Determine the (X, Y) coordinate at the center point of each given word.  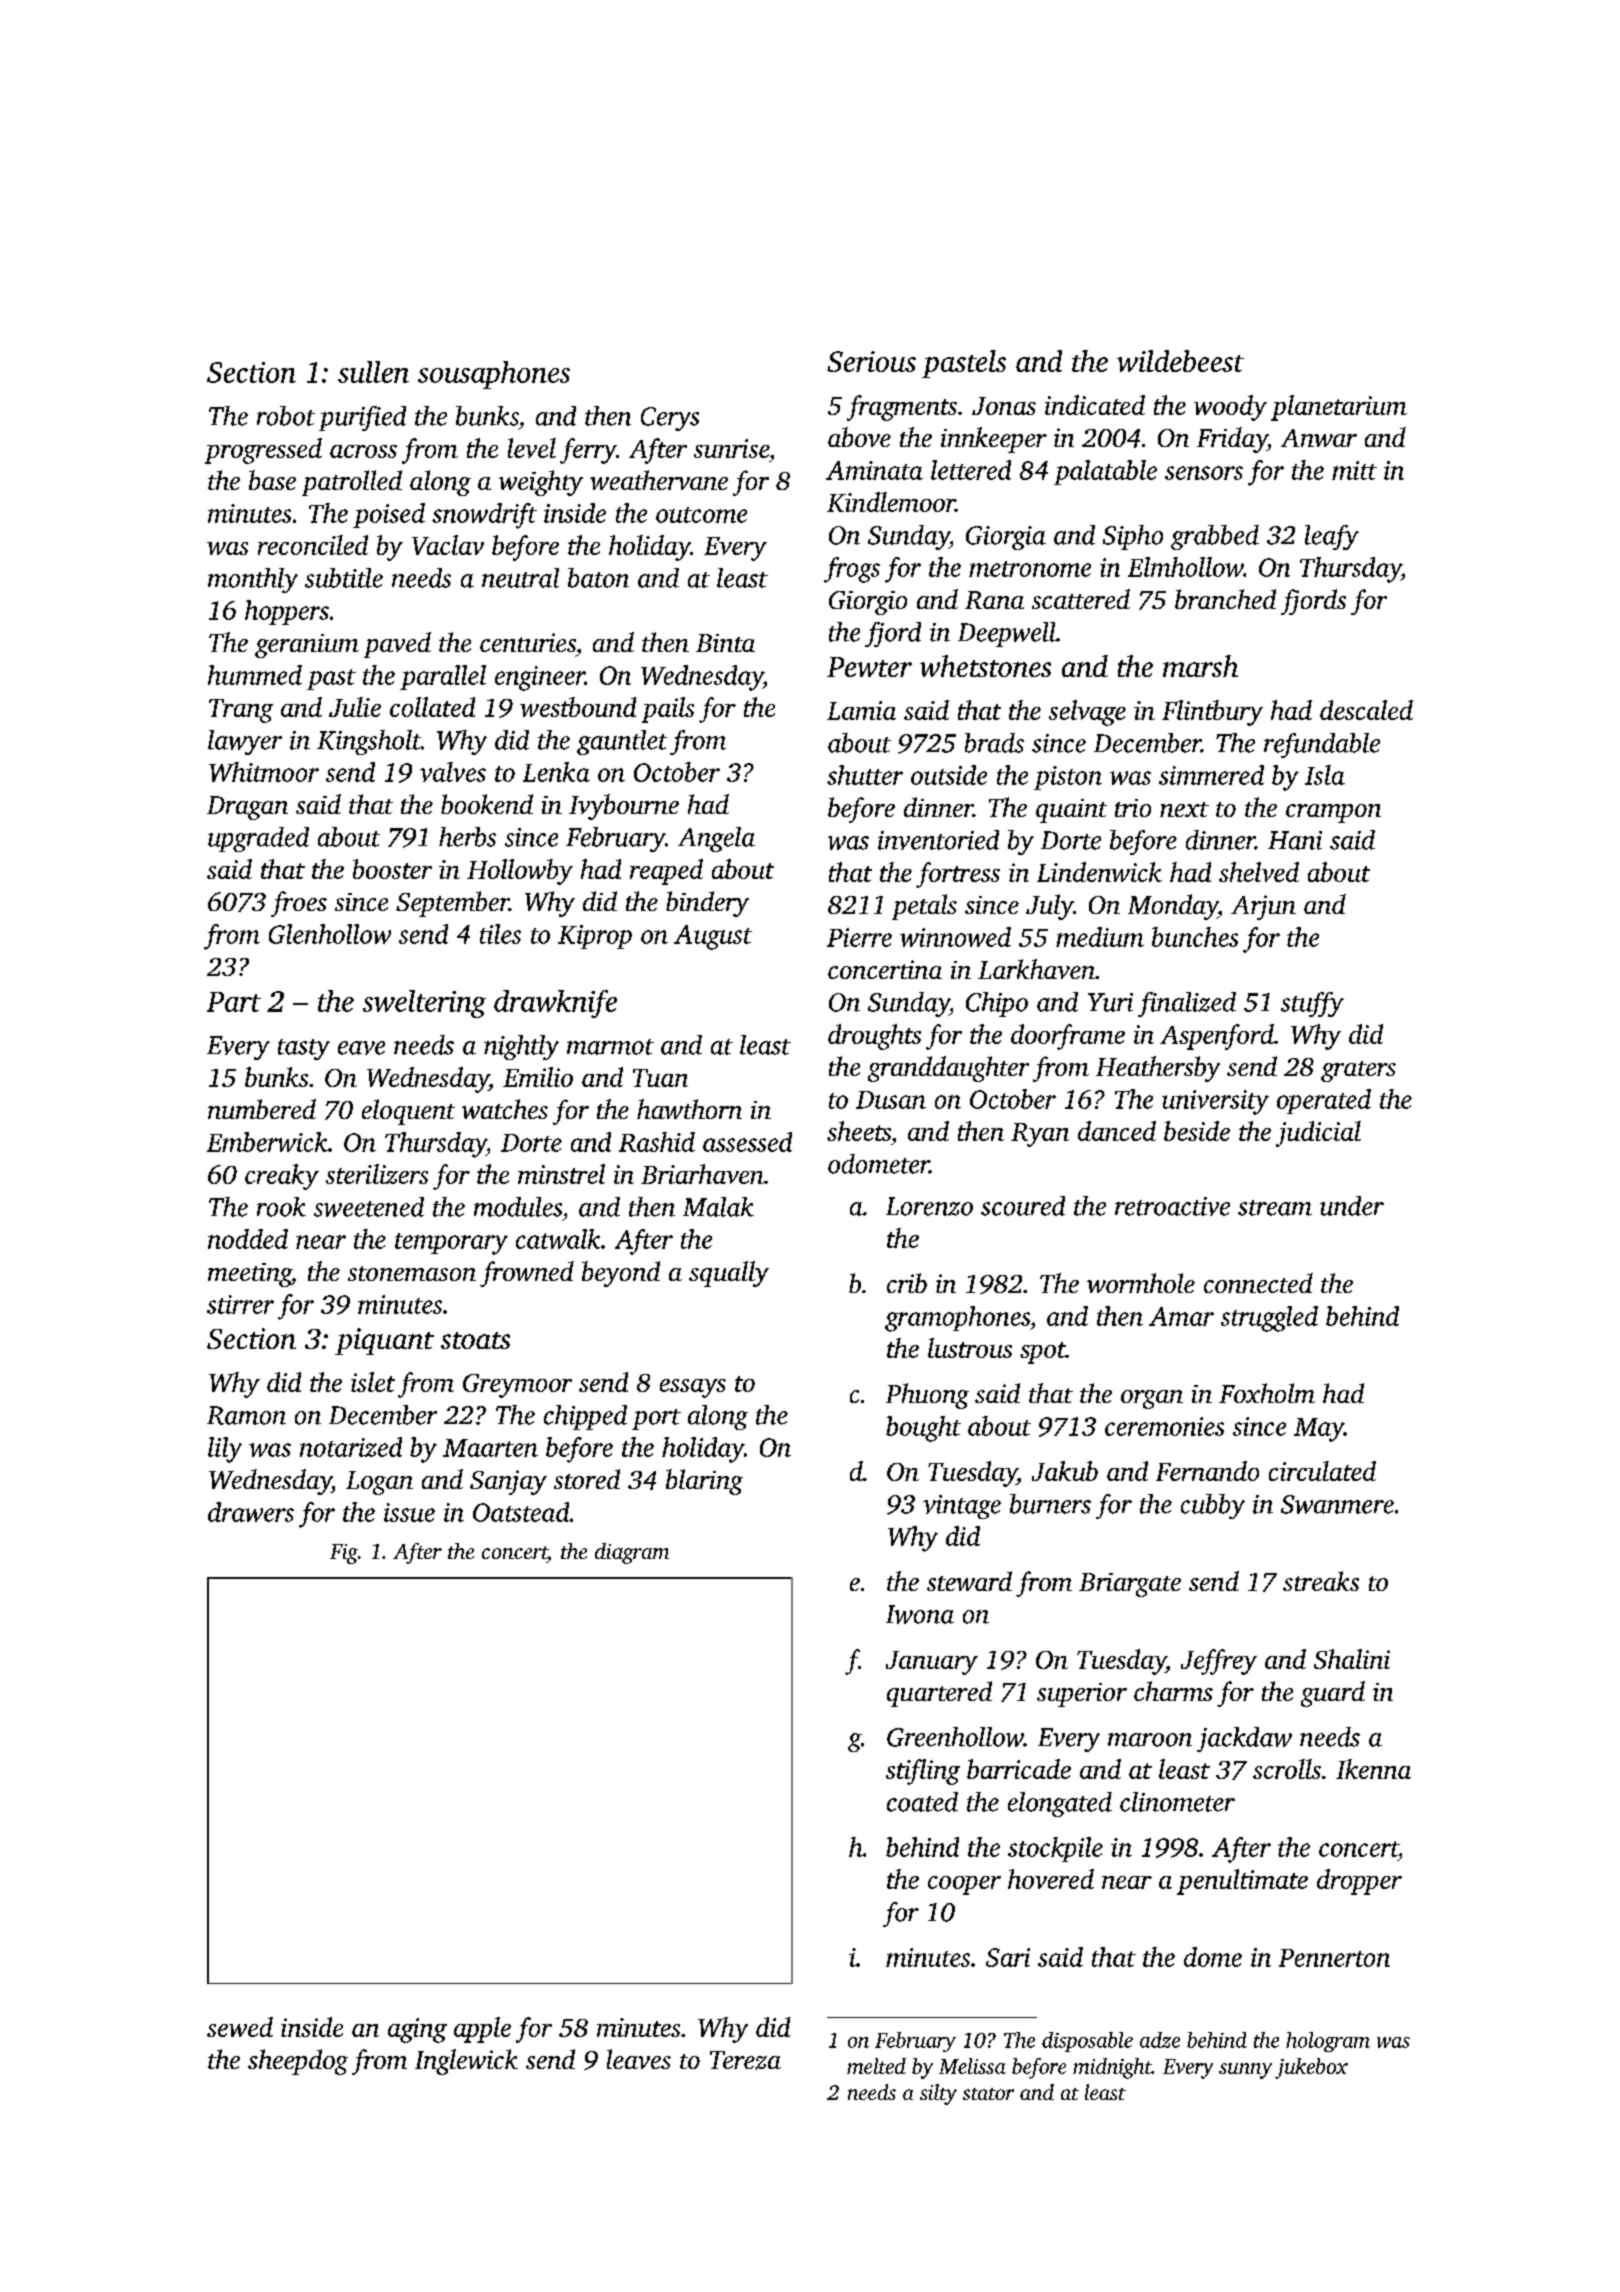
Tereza (745, 2060)
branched (1225, 599)
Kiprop (595, 937)
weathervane (659, 480)
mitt (1354, 470)
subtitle (344, 578)
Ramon (246, 1415)
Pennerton (1334, 1958)
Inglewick (466, 2062)
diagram (632, 1553)
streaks (1321, 1581)
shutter (865, 775)
